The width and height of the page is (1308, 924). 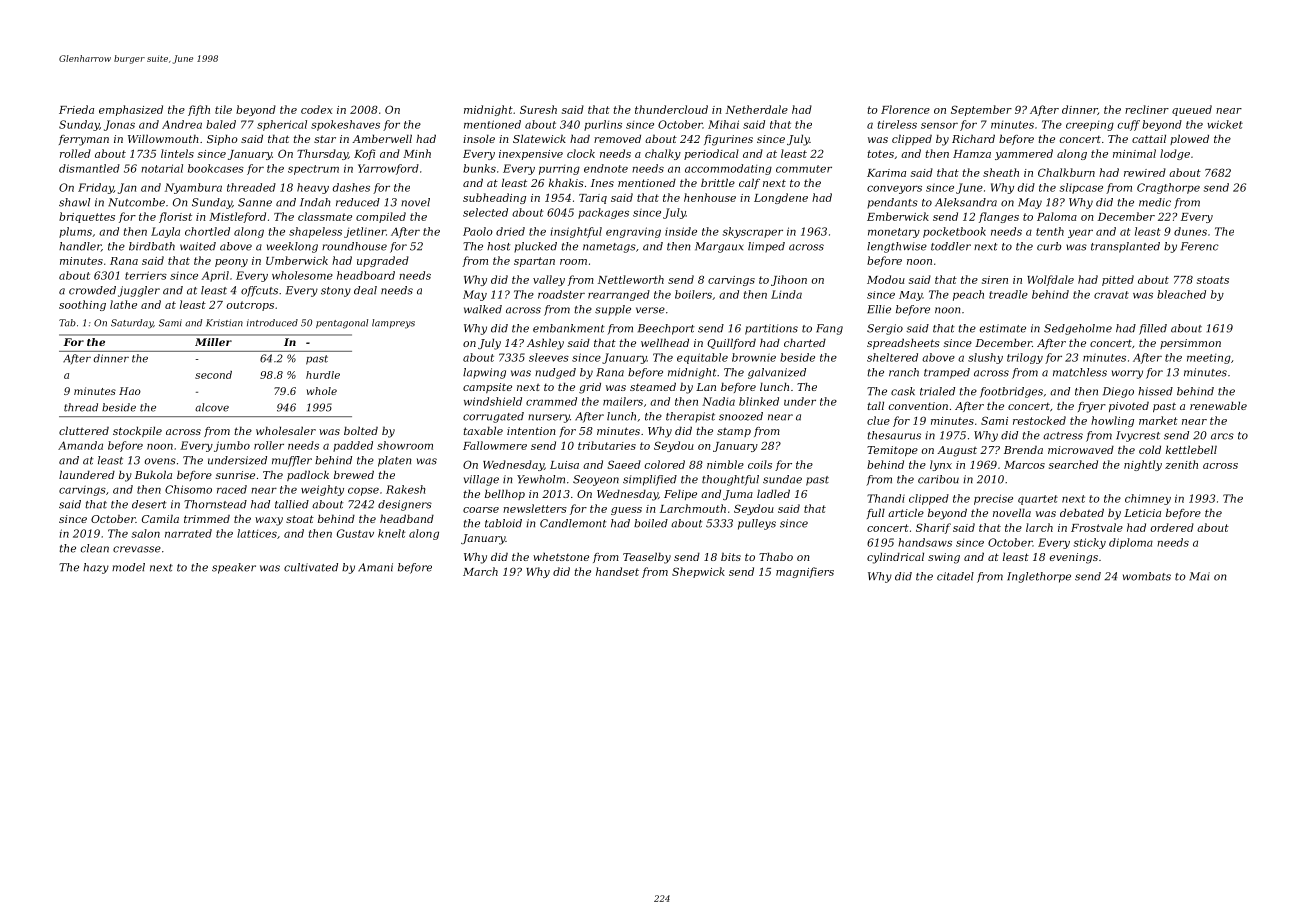 What do you see at coordinates (297, 260) in the page?
I see `Umberwick` at bounding box center [297, 260].
